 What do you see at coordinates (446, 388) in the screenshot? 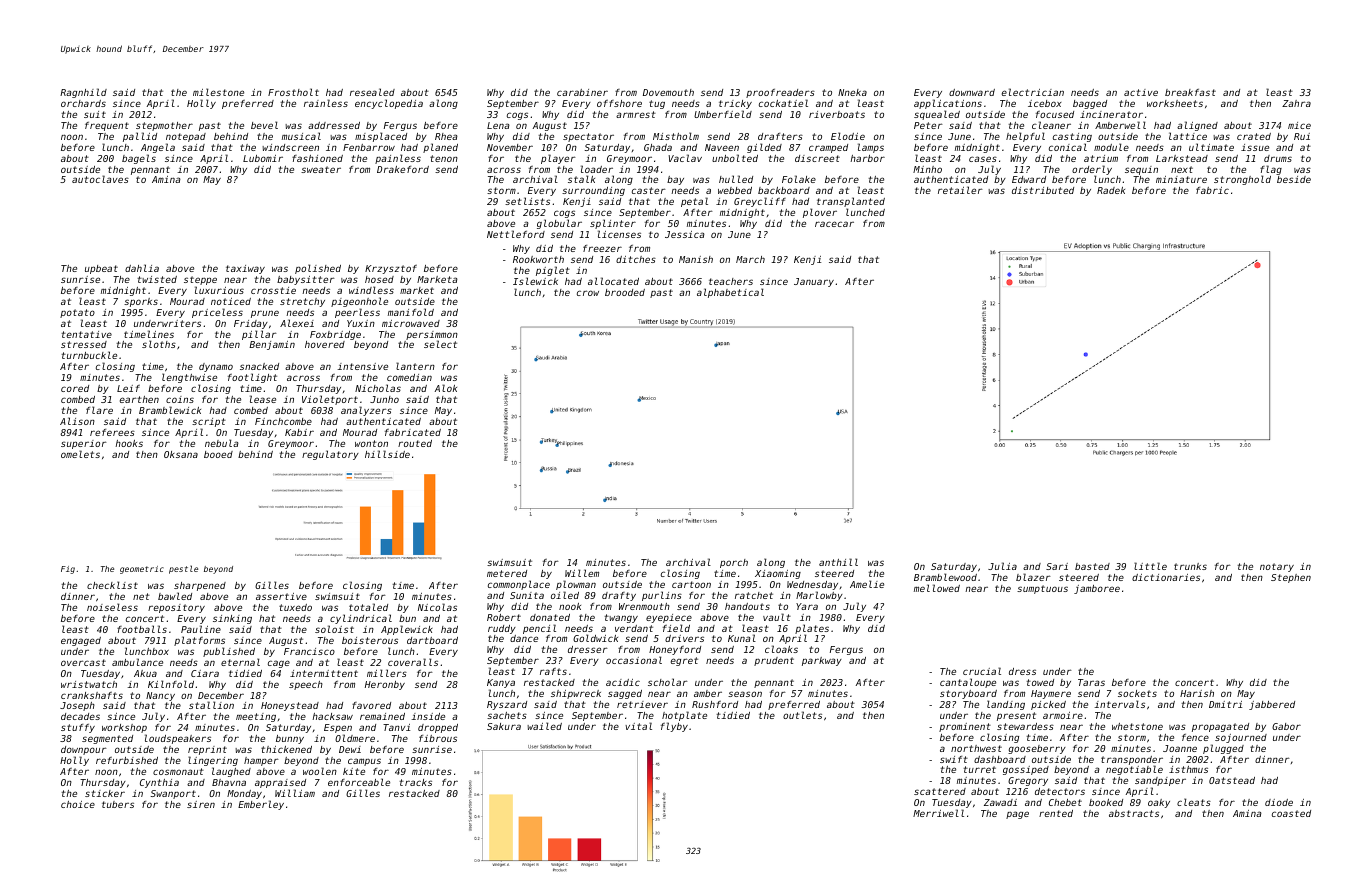
I see `Alok` at bounding box center [446, 388].
